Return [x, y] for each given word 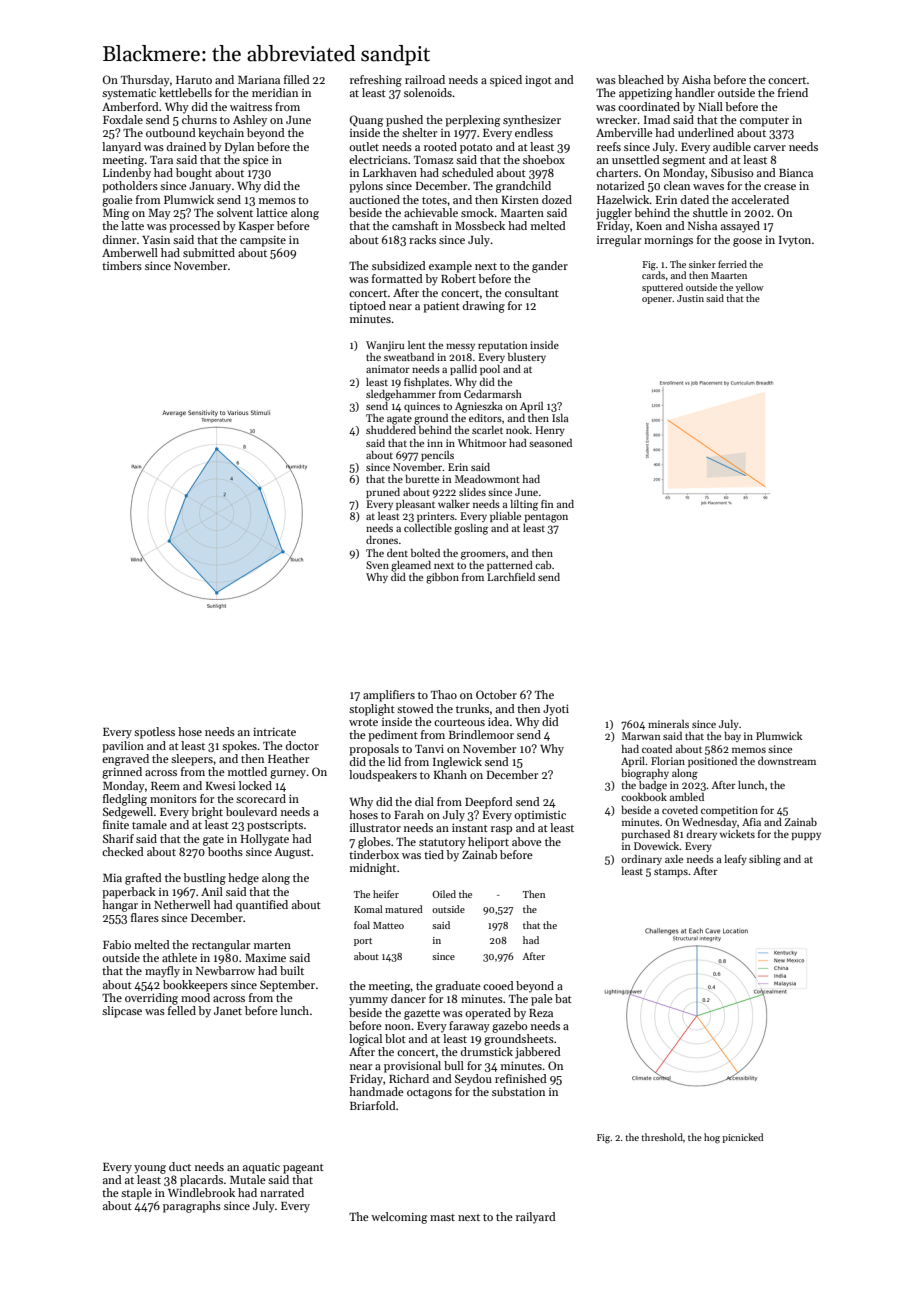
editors [485, 418]
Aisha [696, 79]
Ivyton [795, 241]
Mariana [259, 79]
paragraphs [192, 1207]
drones [382, 540]
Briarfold [373, 1105]
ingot [538, 81]
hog [712, 1138]
